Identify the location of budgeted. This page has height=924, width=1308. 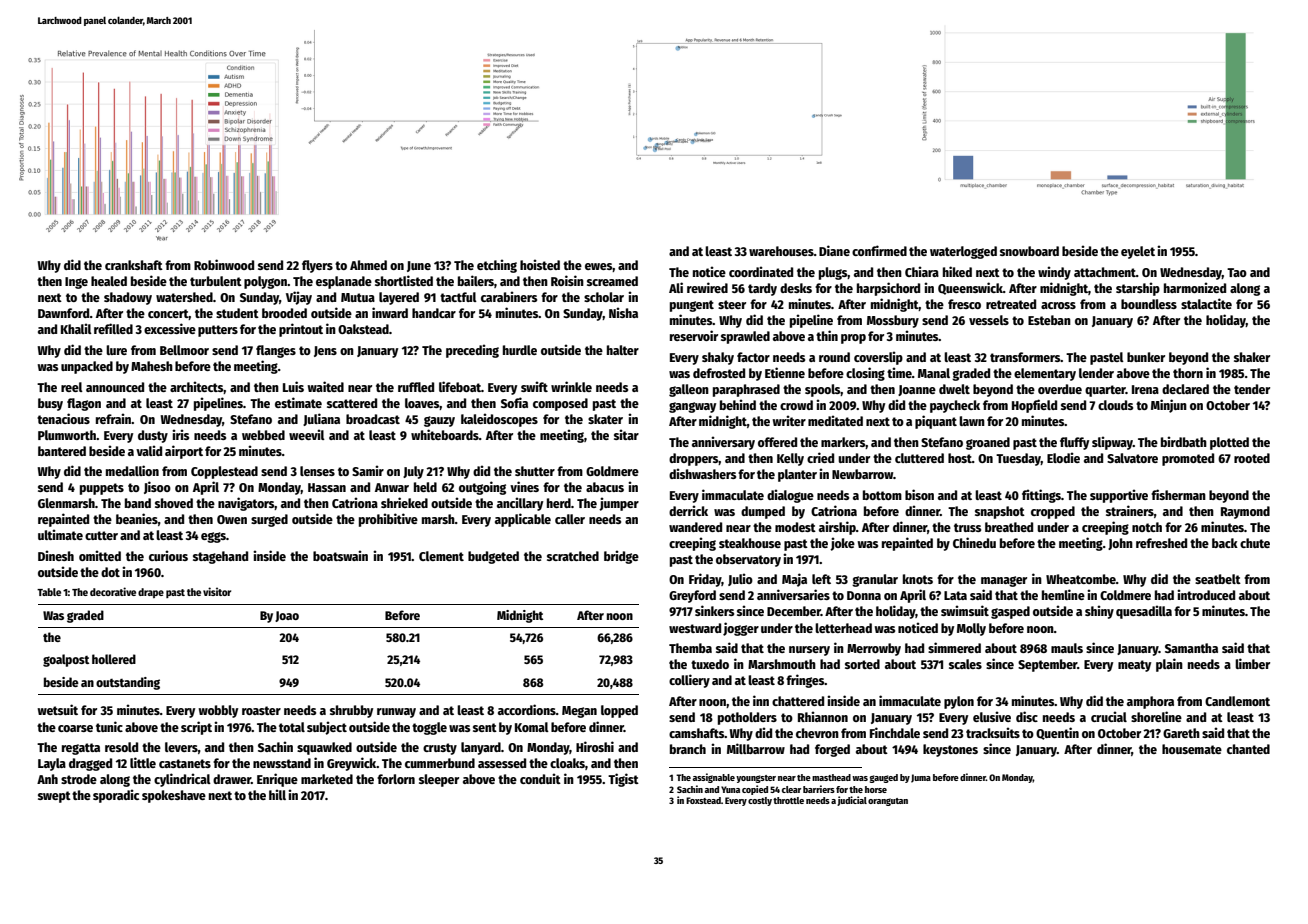
(493, 557).
